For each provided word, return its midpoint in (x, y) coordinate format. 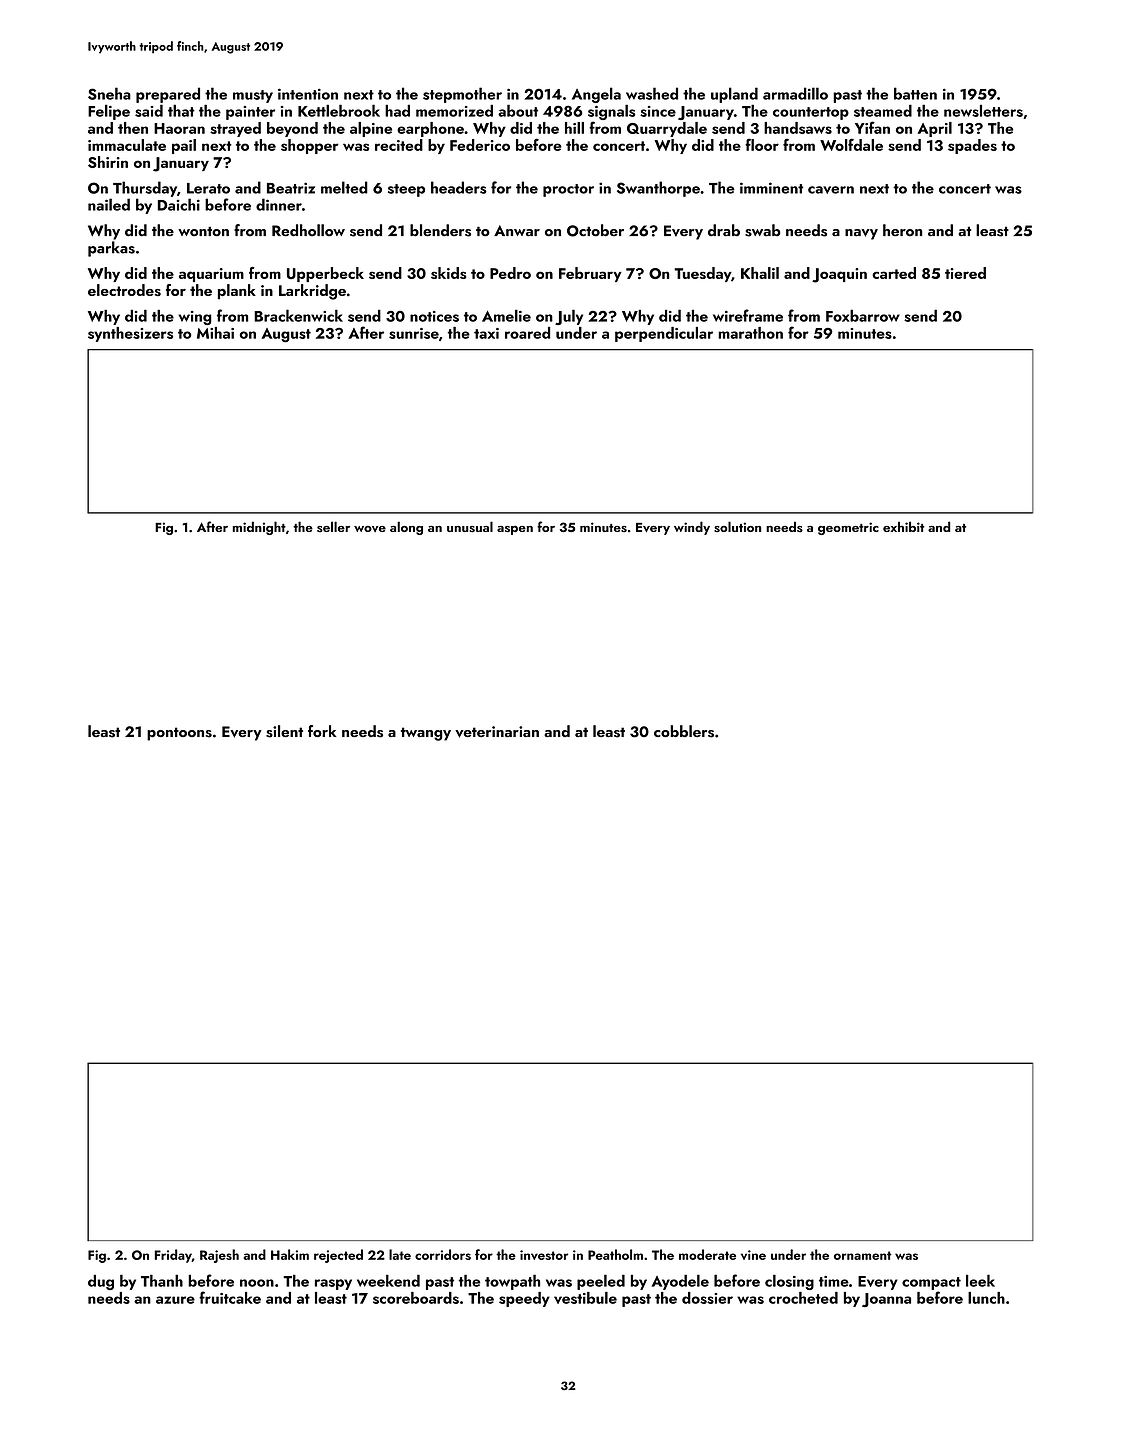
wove (370, 529)
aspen (515, 530)
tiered (965, 273)
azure (175, 1300)
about (518, 110)
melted (344, 187)
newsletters (983, 111)
